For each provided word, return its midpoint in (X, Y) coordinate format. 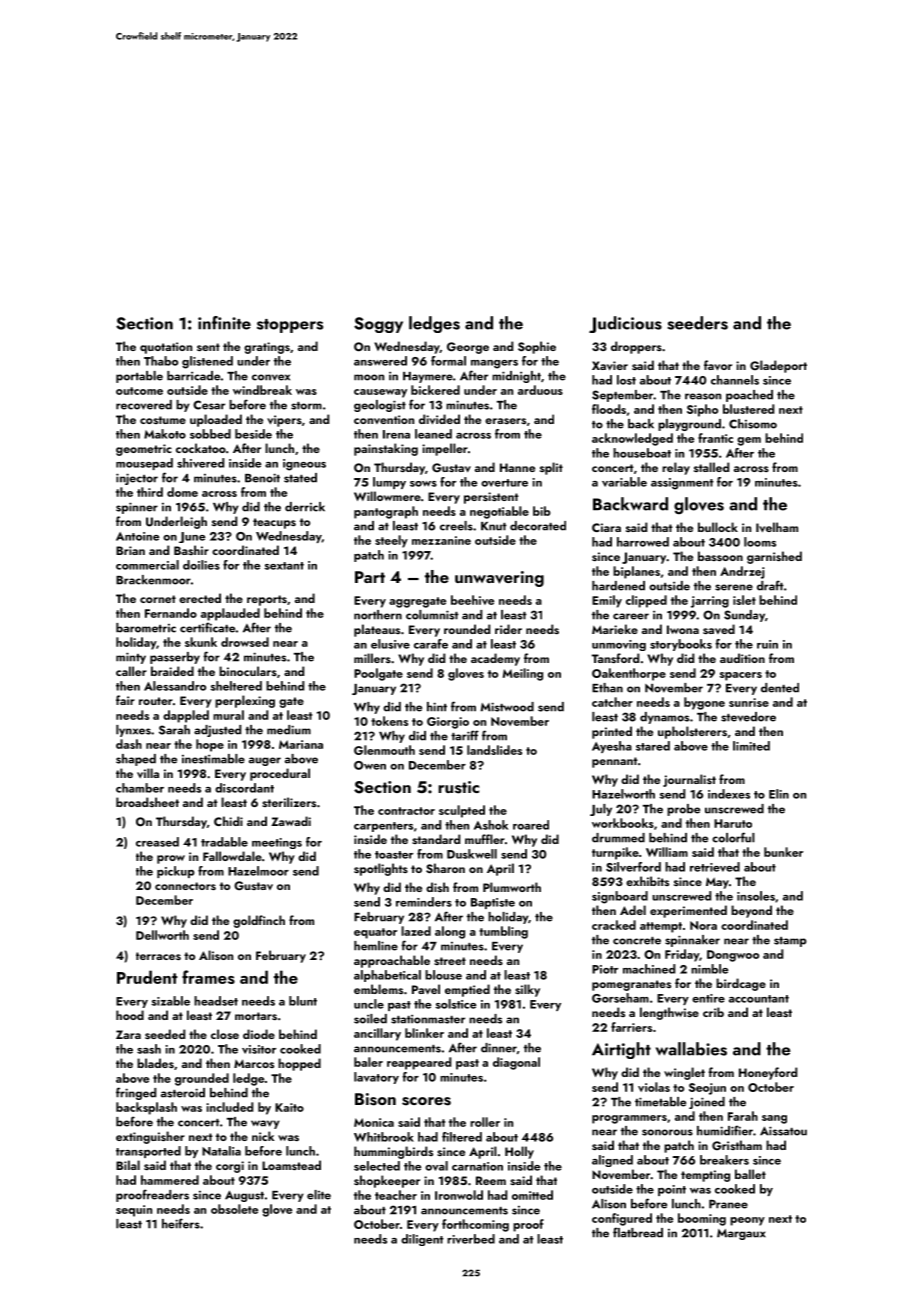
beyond (751, 911)
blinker (424, 1033)
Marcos (254, 1063)
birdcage (741, 984)
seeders (697, 323)
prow (171, 859)
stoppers (290, 326)
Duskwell (472, 854)
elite (319, 1195)
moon (369, 377)
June (192, 537)
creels (456, 526)
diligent (422, 1240)
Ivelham (777, 527)
